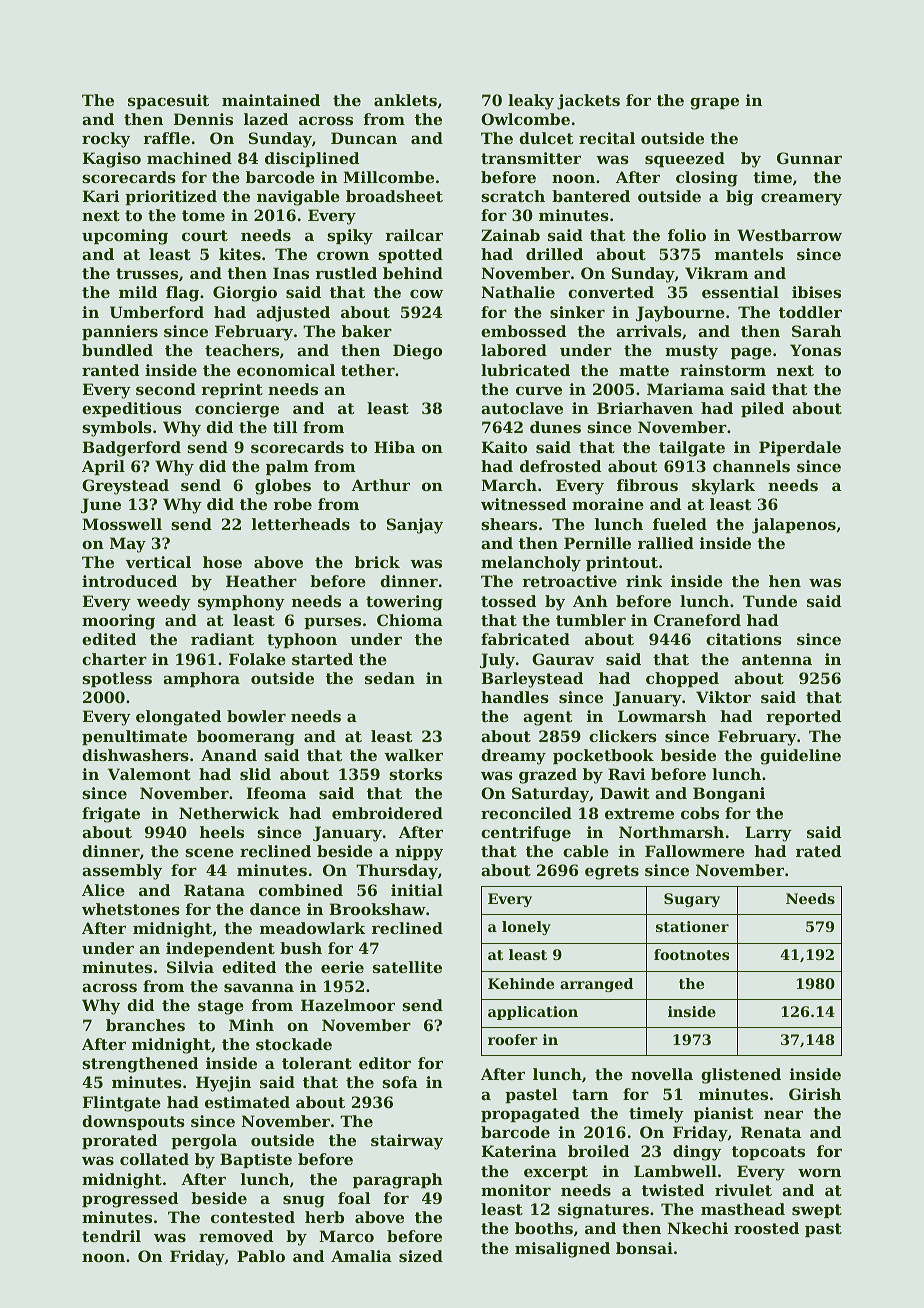  What do you see at coordinates (131, 909) in the document?
I see `whetstones` at bounding box center [131, 909].
